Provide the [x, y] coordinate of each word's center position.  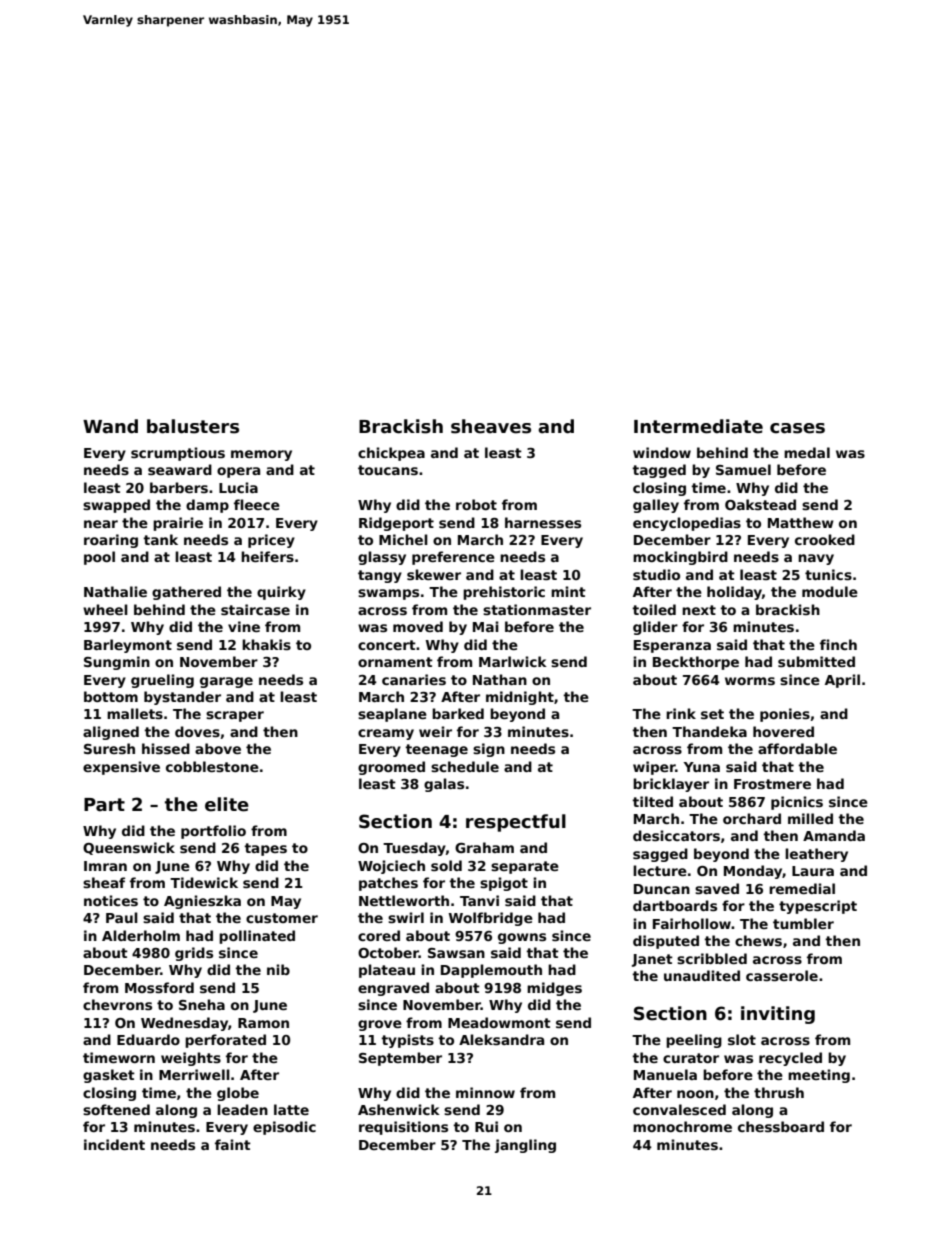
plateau [387, 971]
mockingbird [680, 558]
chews [758, 940]
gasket [109, 1076]
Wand [110, 426]
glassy [382, 558]
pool [99, 558]
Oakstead [760, 504]
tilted [652, 801]
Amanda [834, 835]
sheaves [491, 426]
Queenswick [129, 848]
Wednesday [184, 1024]
